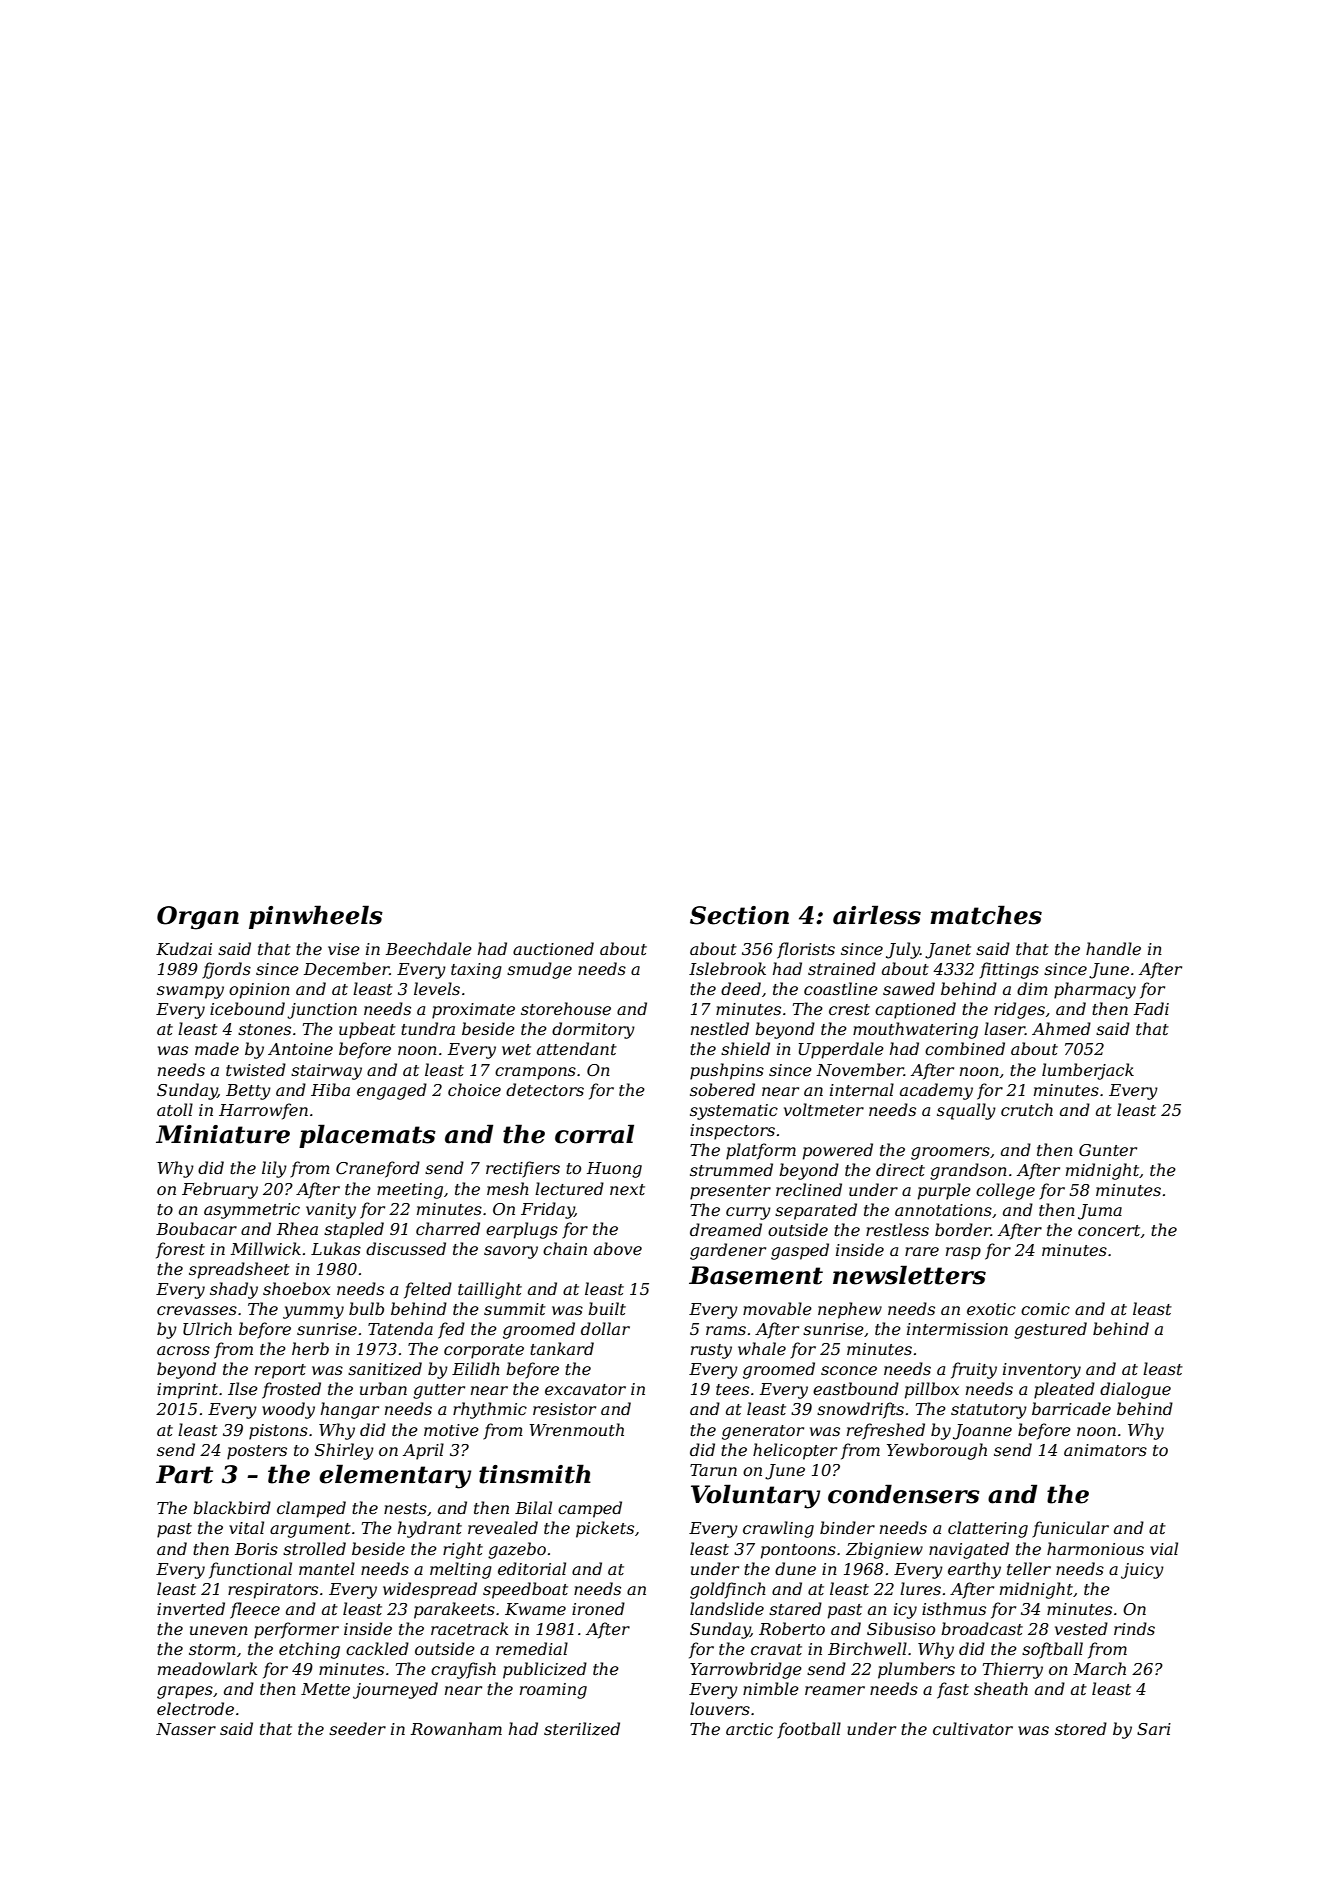 Image resolution: width=1340 pixels, height=1896 pixels. I want to click on December, so click(346, 968).
